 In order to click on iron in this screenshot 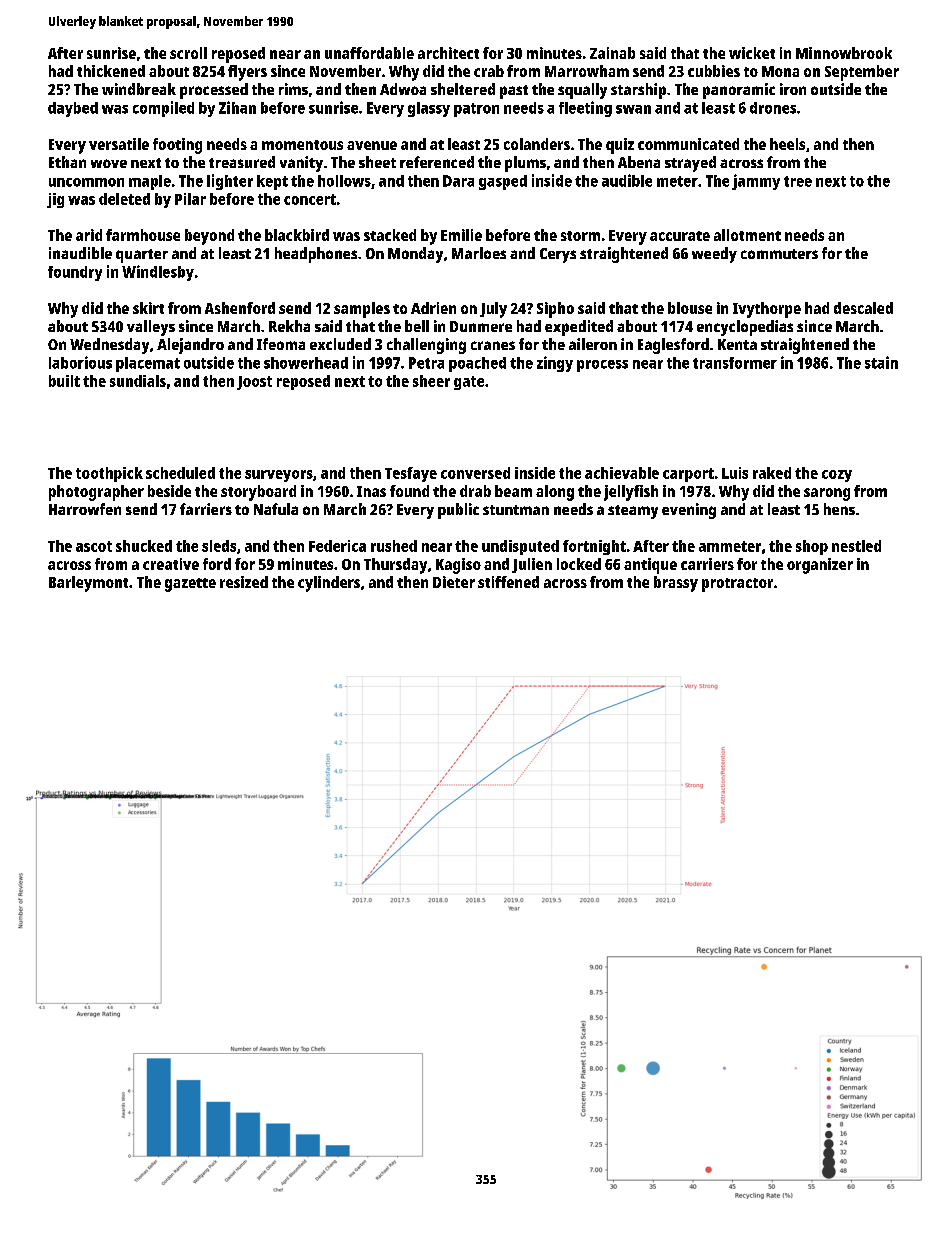, I will do `click(793, 89)`.
